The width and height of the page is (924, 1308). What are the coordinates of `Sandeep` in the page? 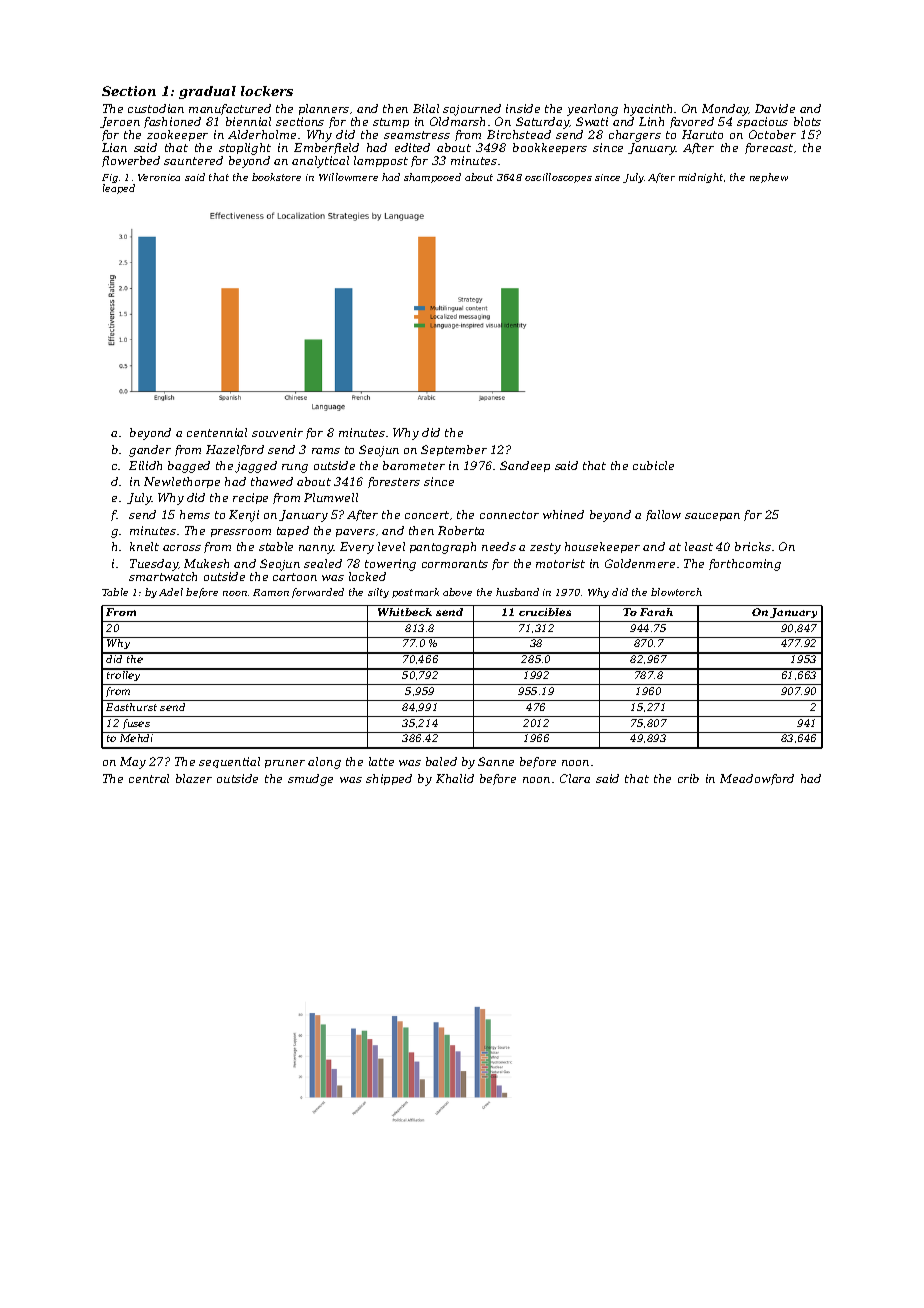 It's located at (525, 466).
